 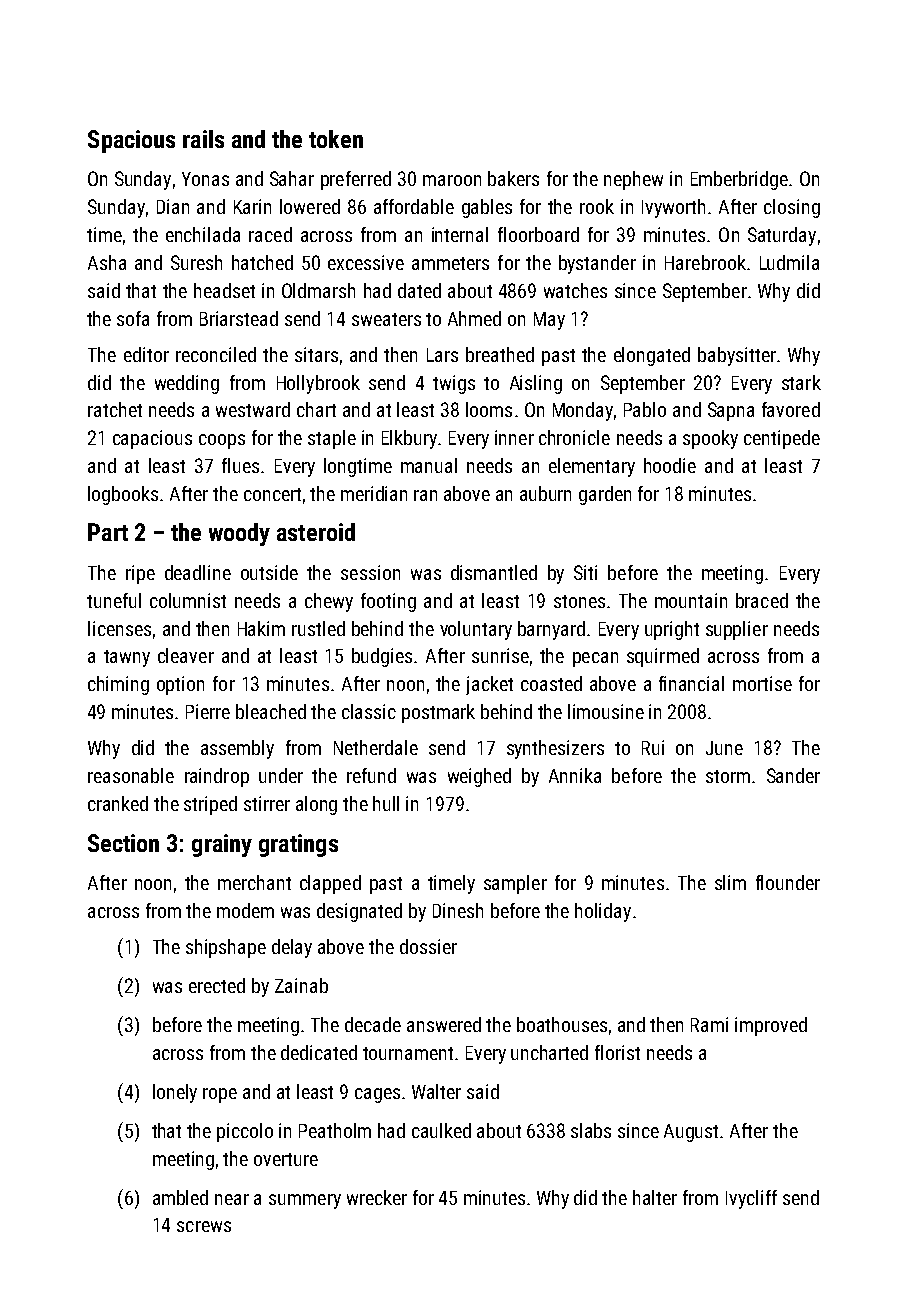 What do you see at coordinates (332, 439) in the document?
I see `staple` at bounding box center [332, 439].
